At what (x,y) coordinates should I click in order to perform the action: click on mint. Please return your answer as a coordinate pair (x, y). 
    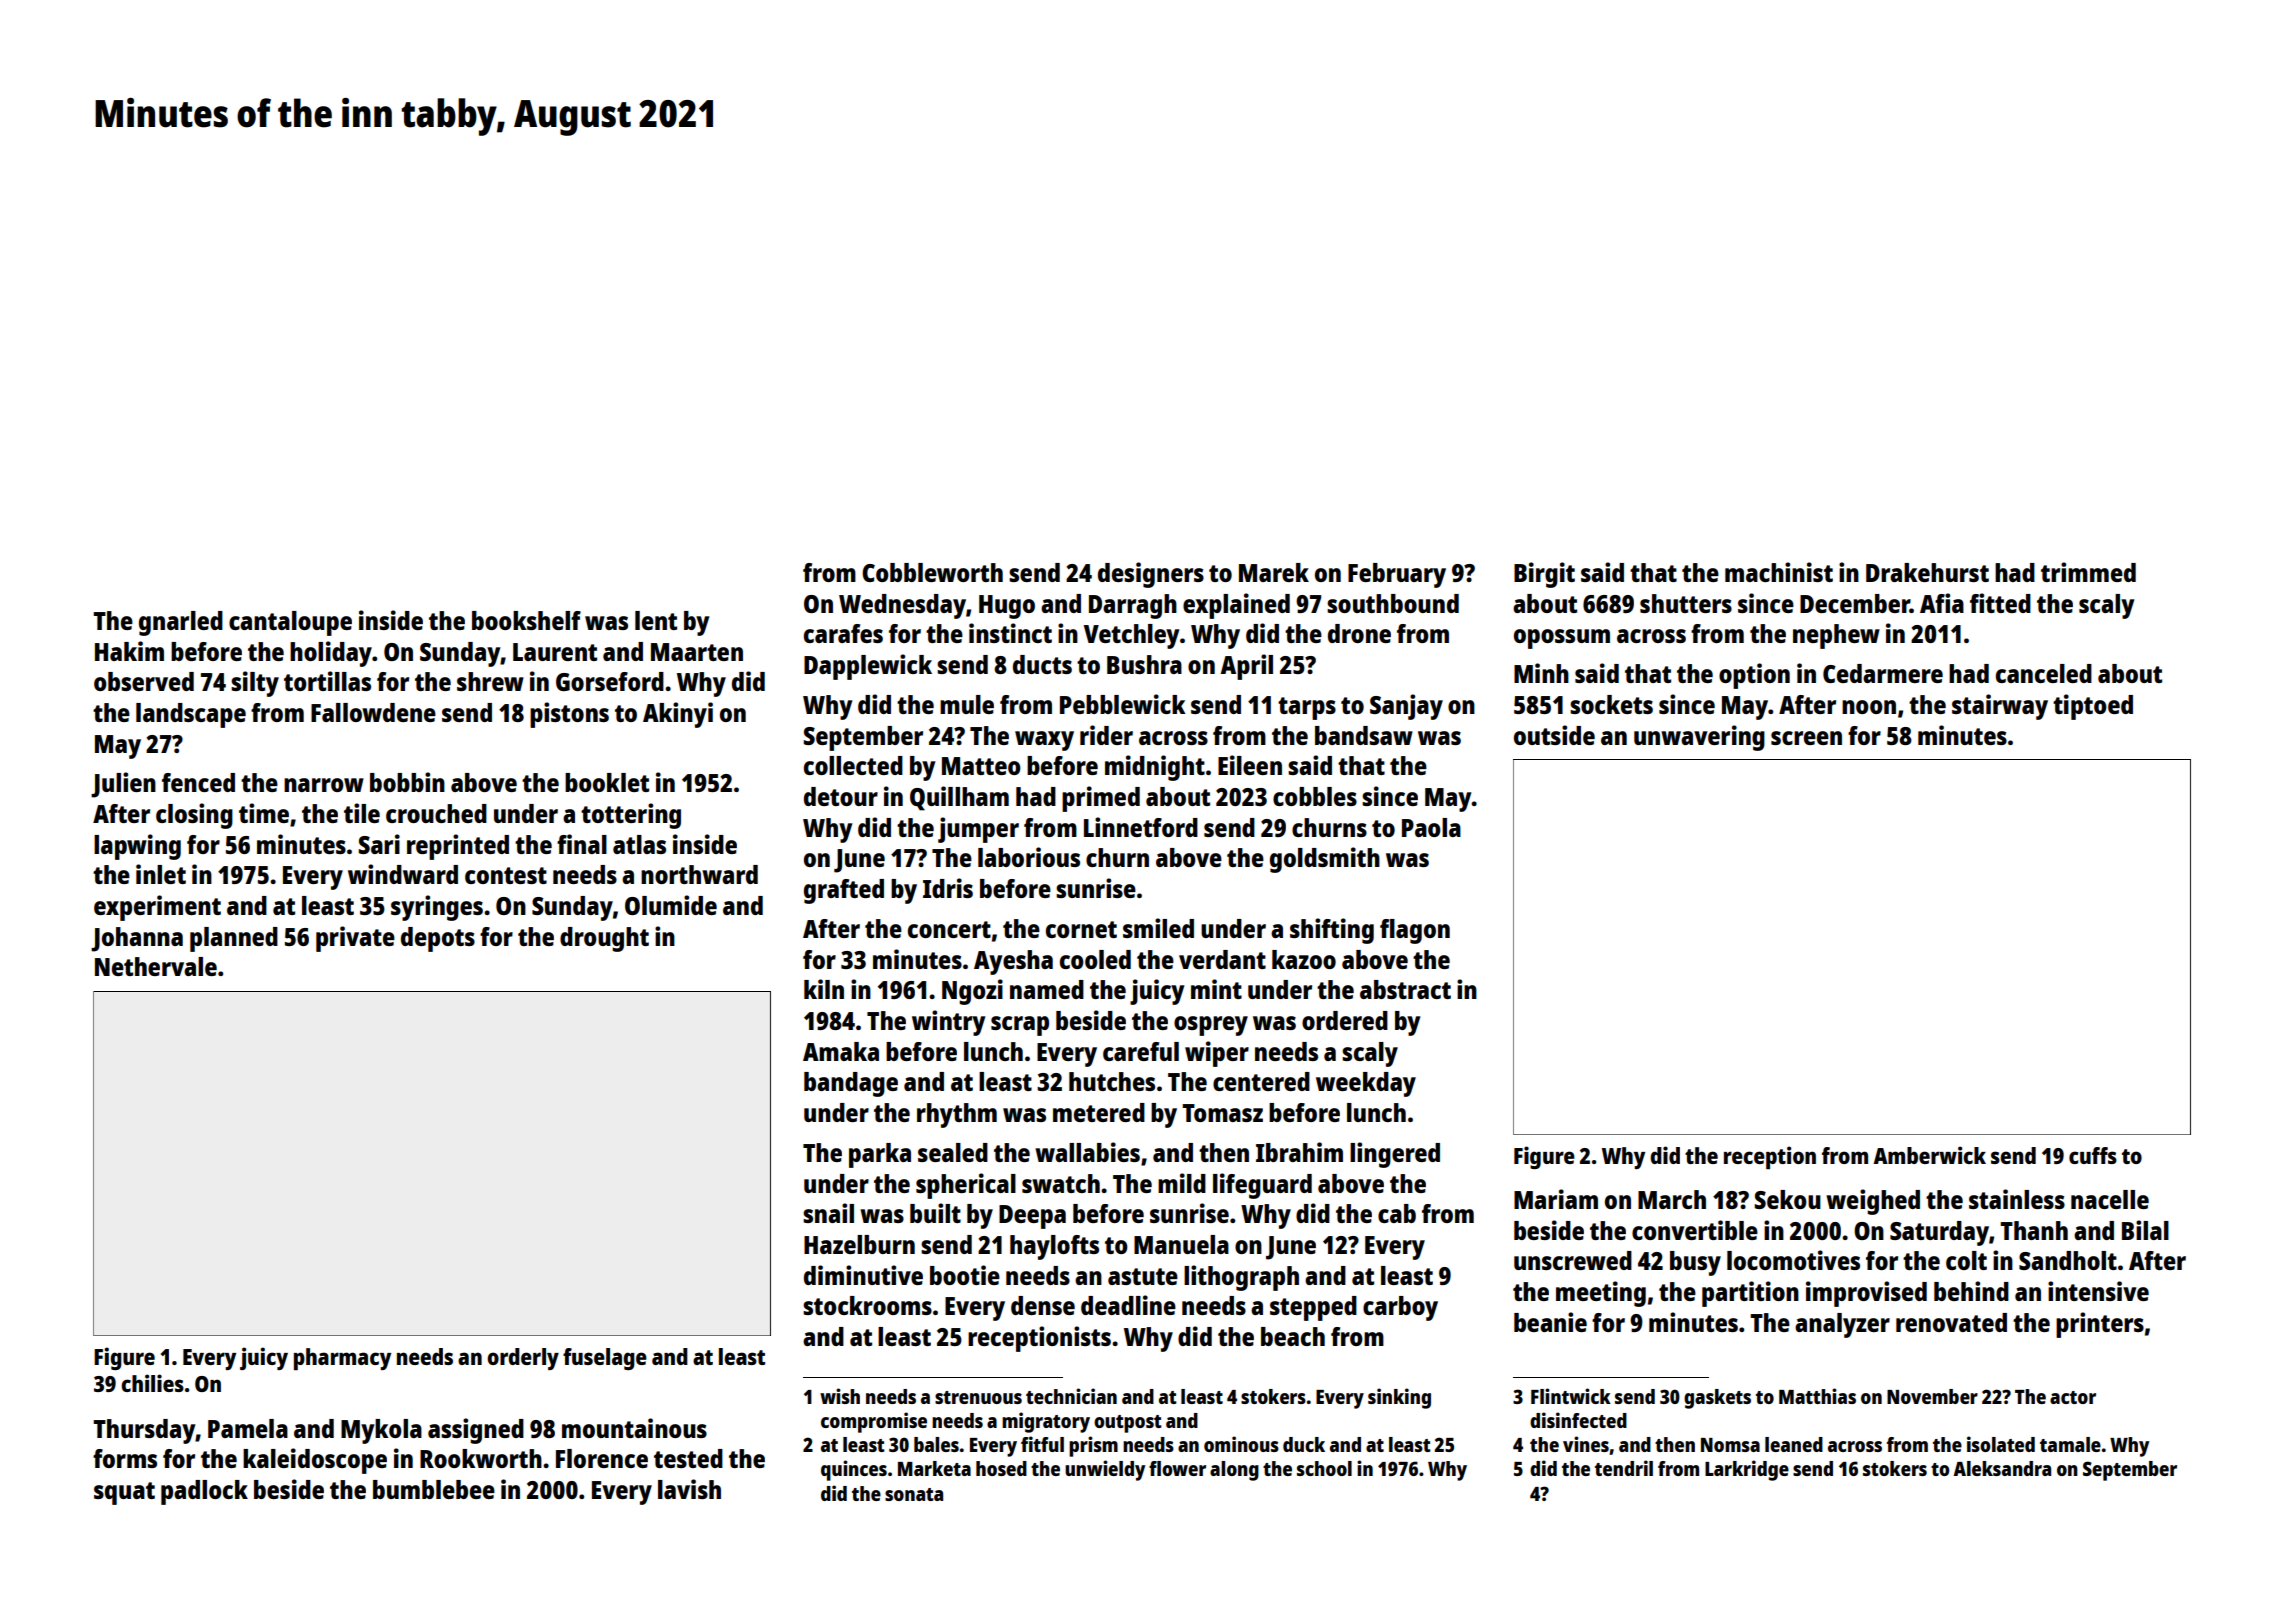
    Looking at the image, I should click on (1216, 989).
